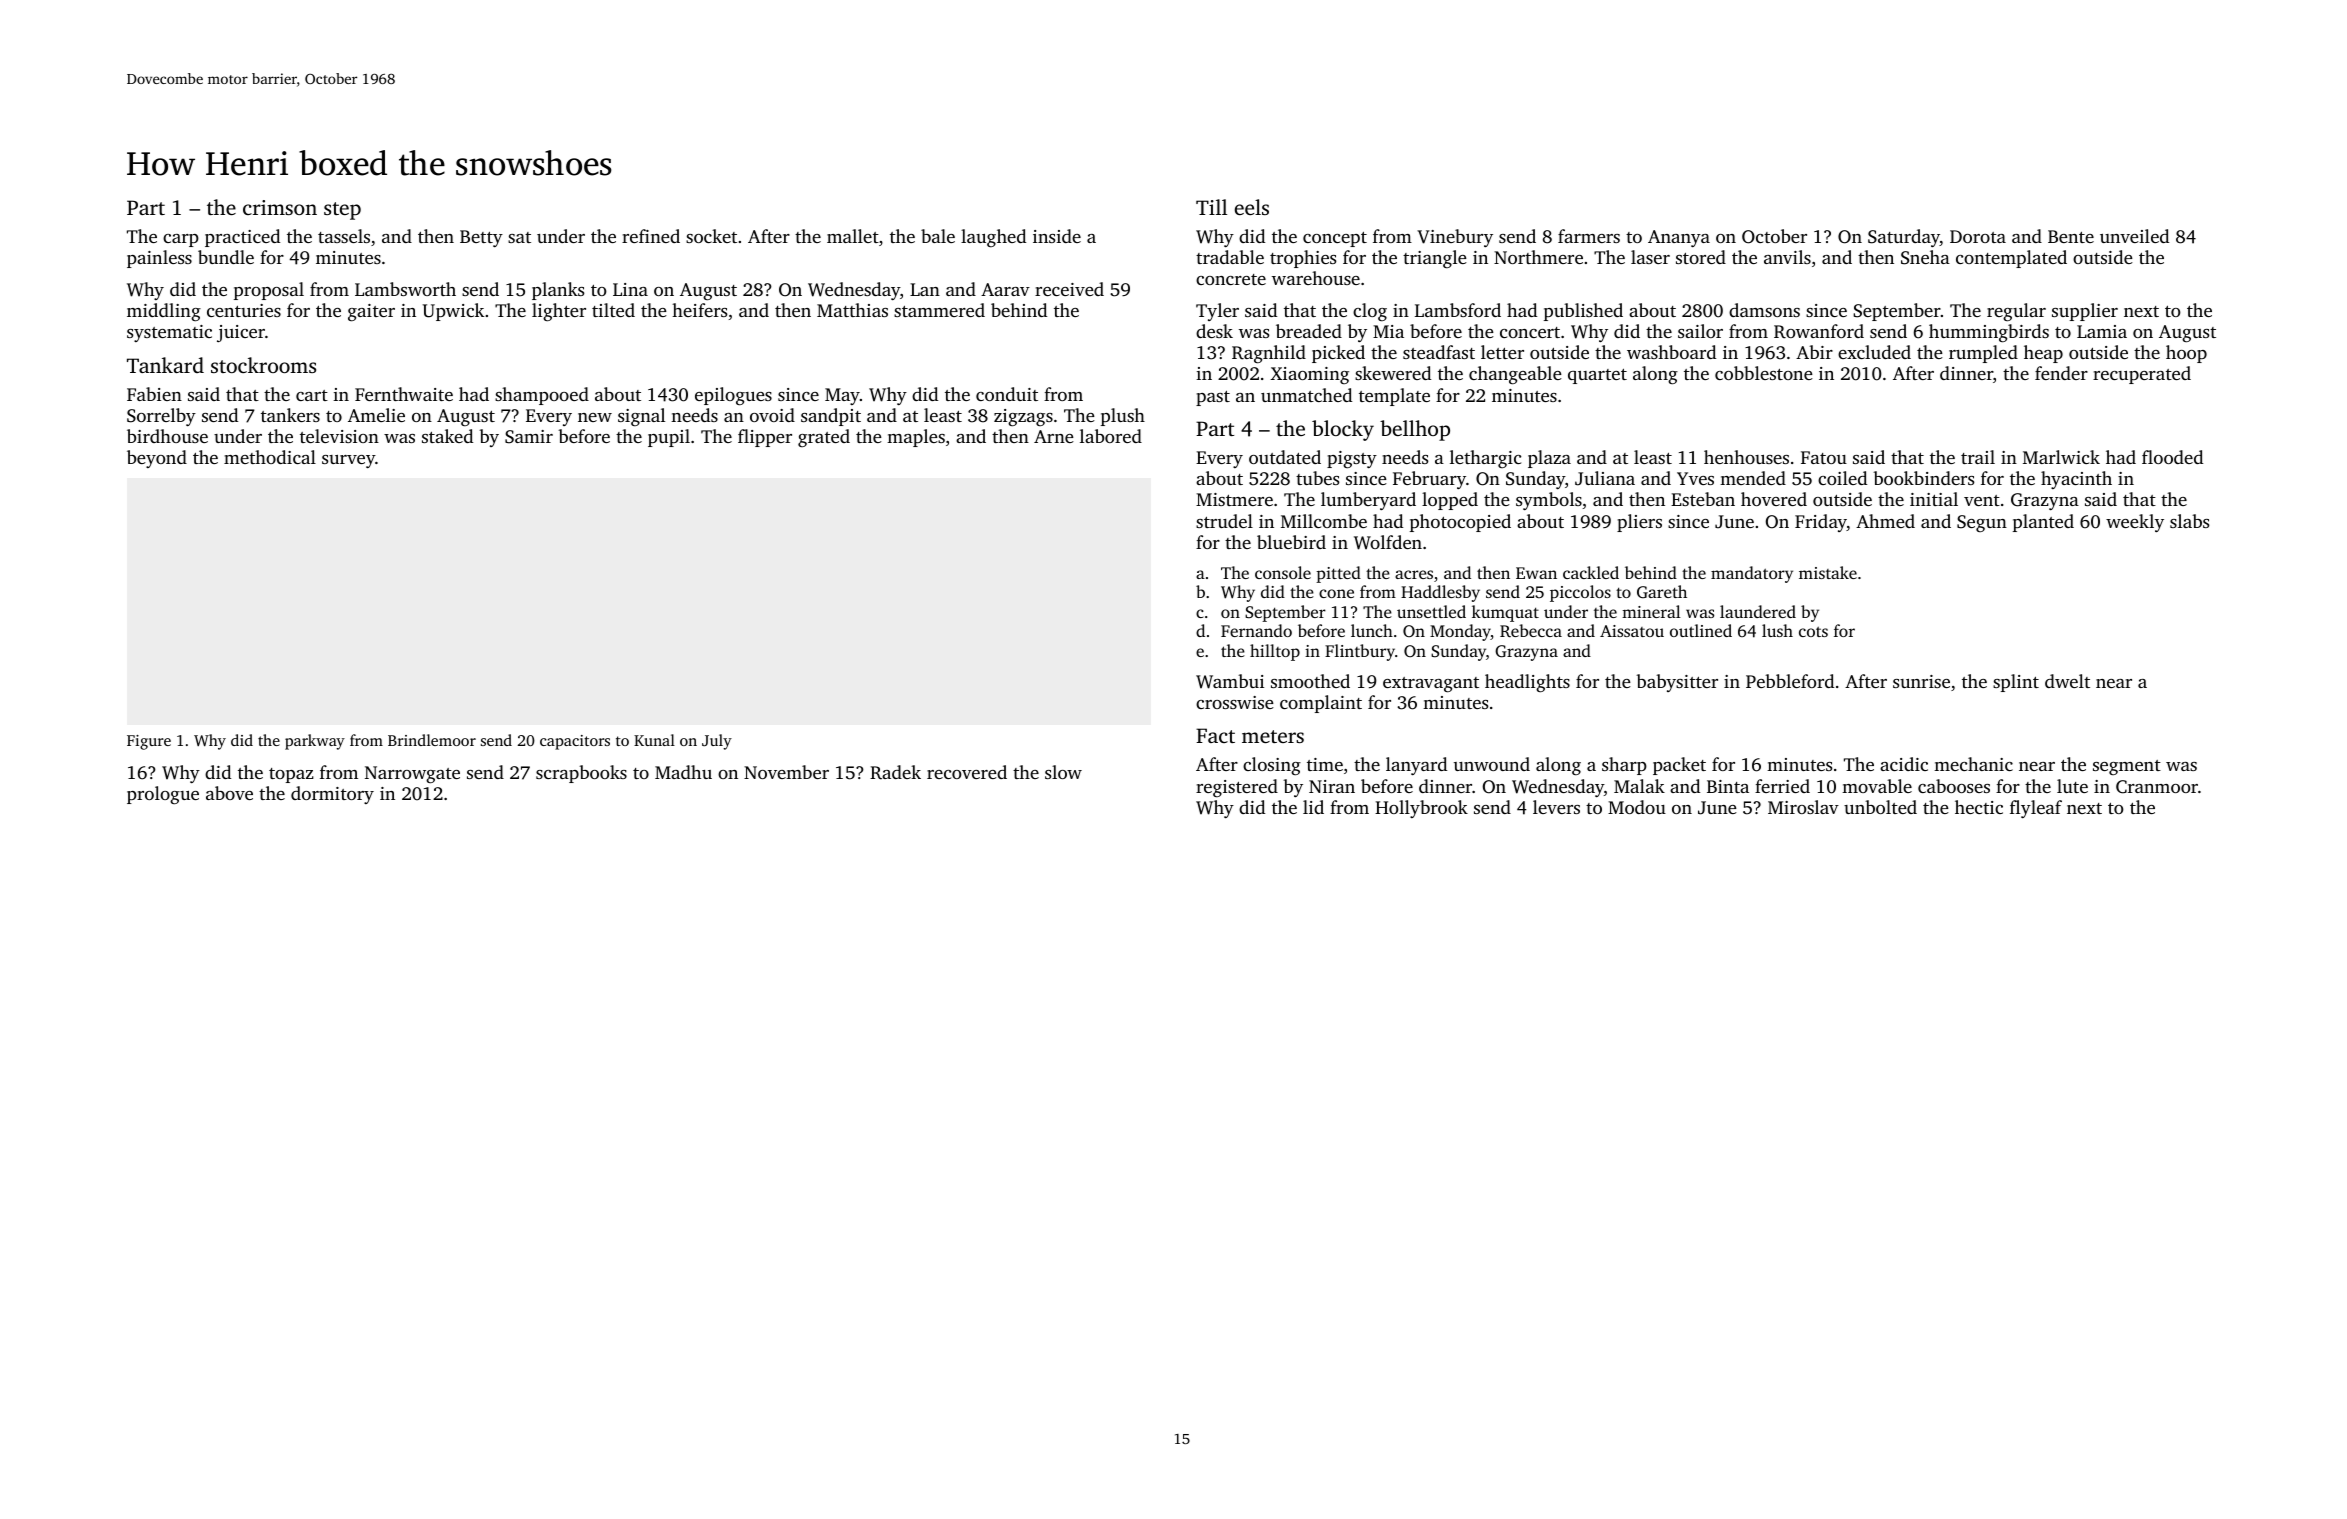 The height and width of the screenshot is (1519, 2347). Describe the element at coordinates (332, 795) in the screenshot. I see `dormitory` at that location.
